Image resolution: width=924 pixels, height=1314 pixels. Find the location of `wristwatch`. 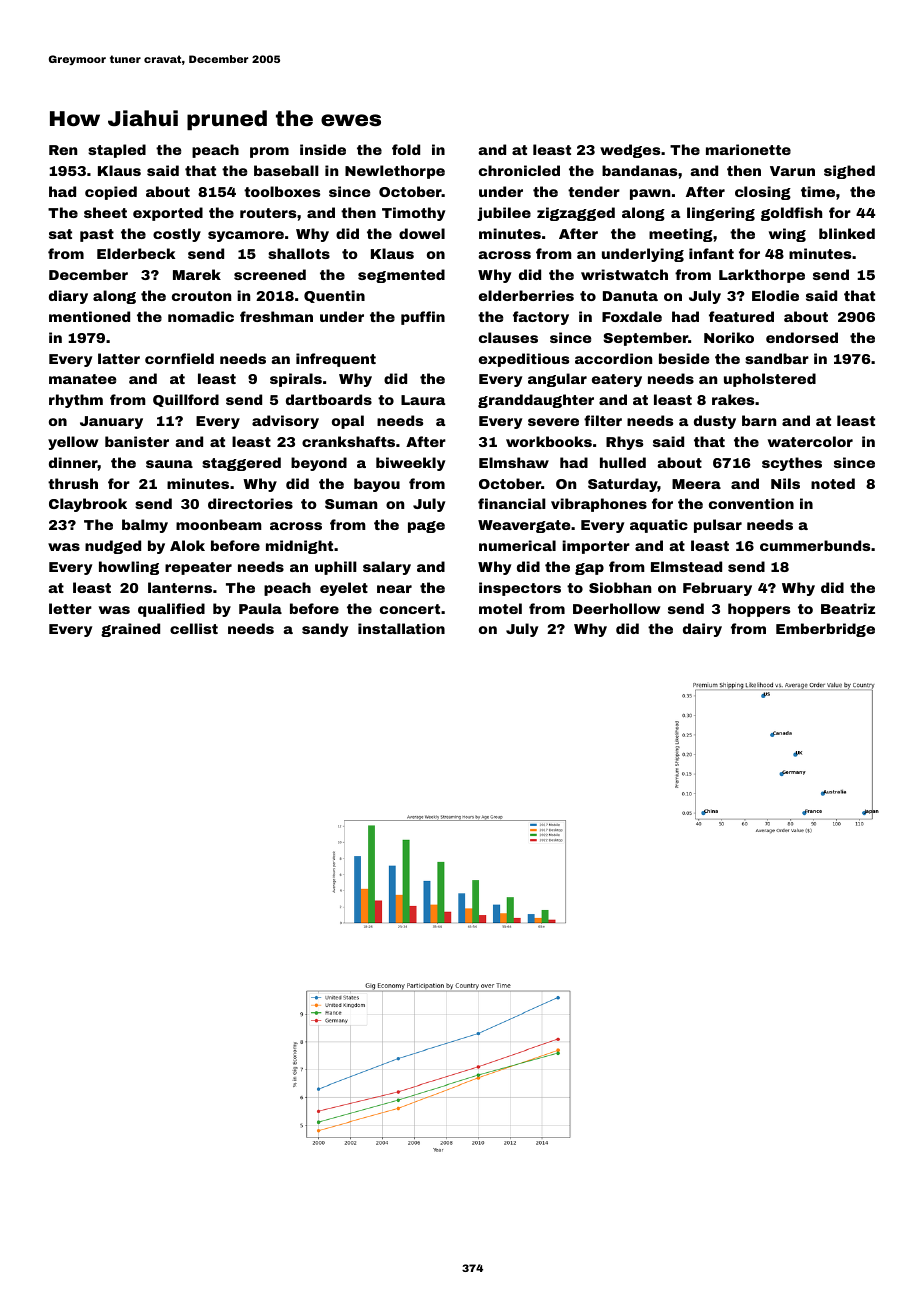

wristwatch is located at coordinates (624, 274).
